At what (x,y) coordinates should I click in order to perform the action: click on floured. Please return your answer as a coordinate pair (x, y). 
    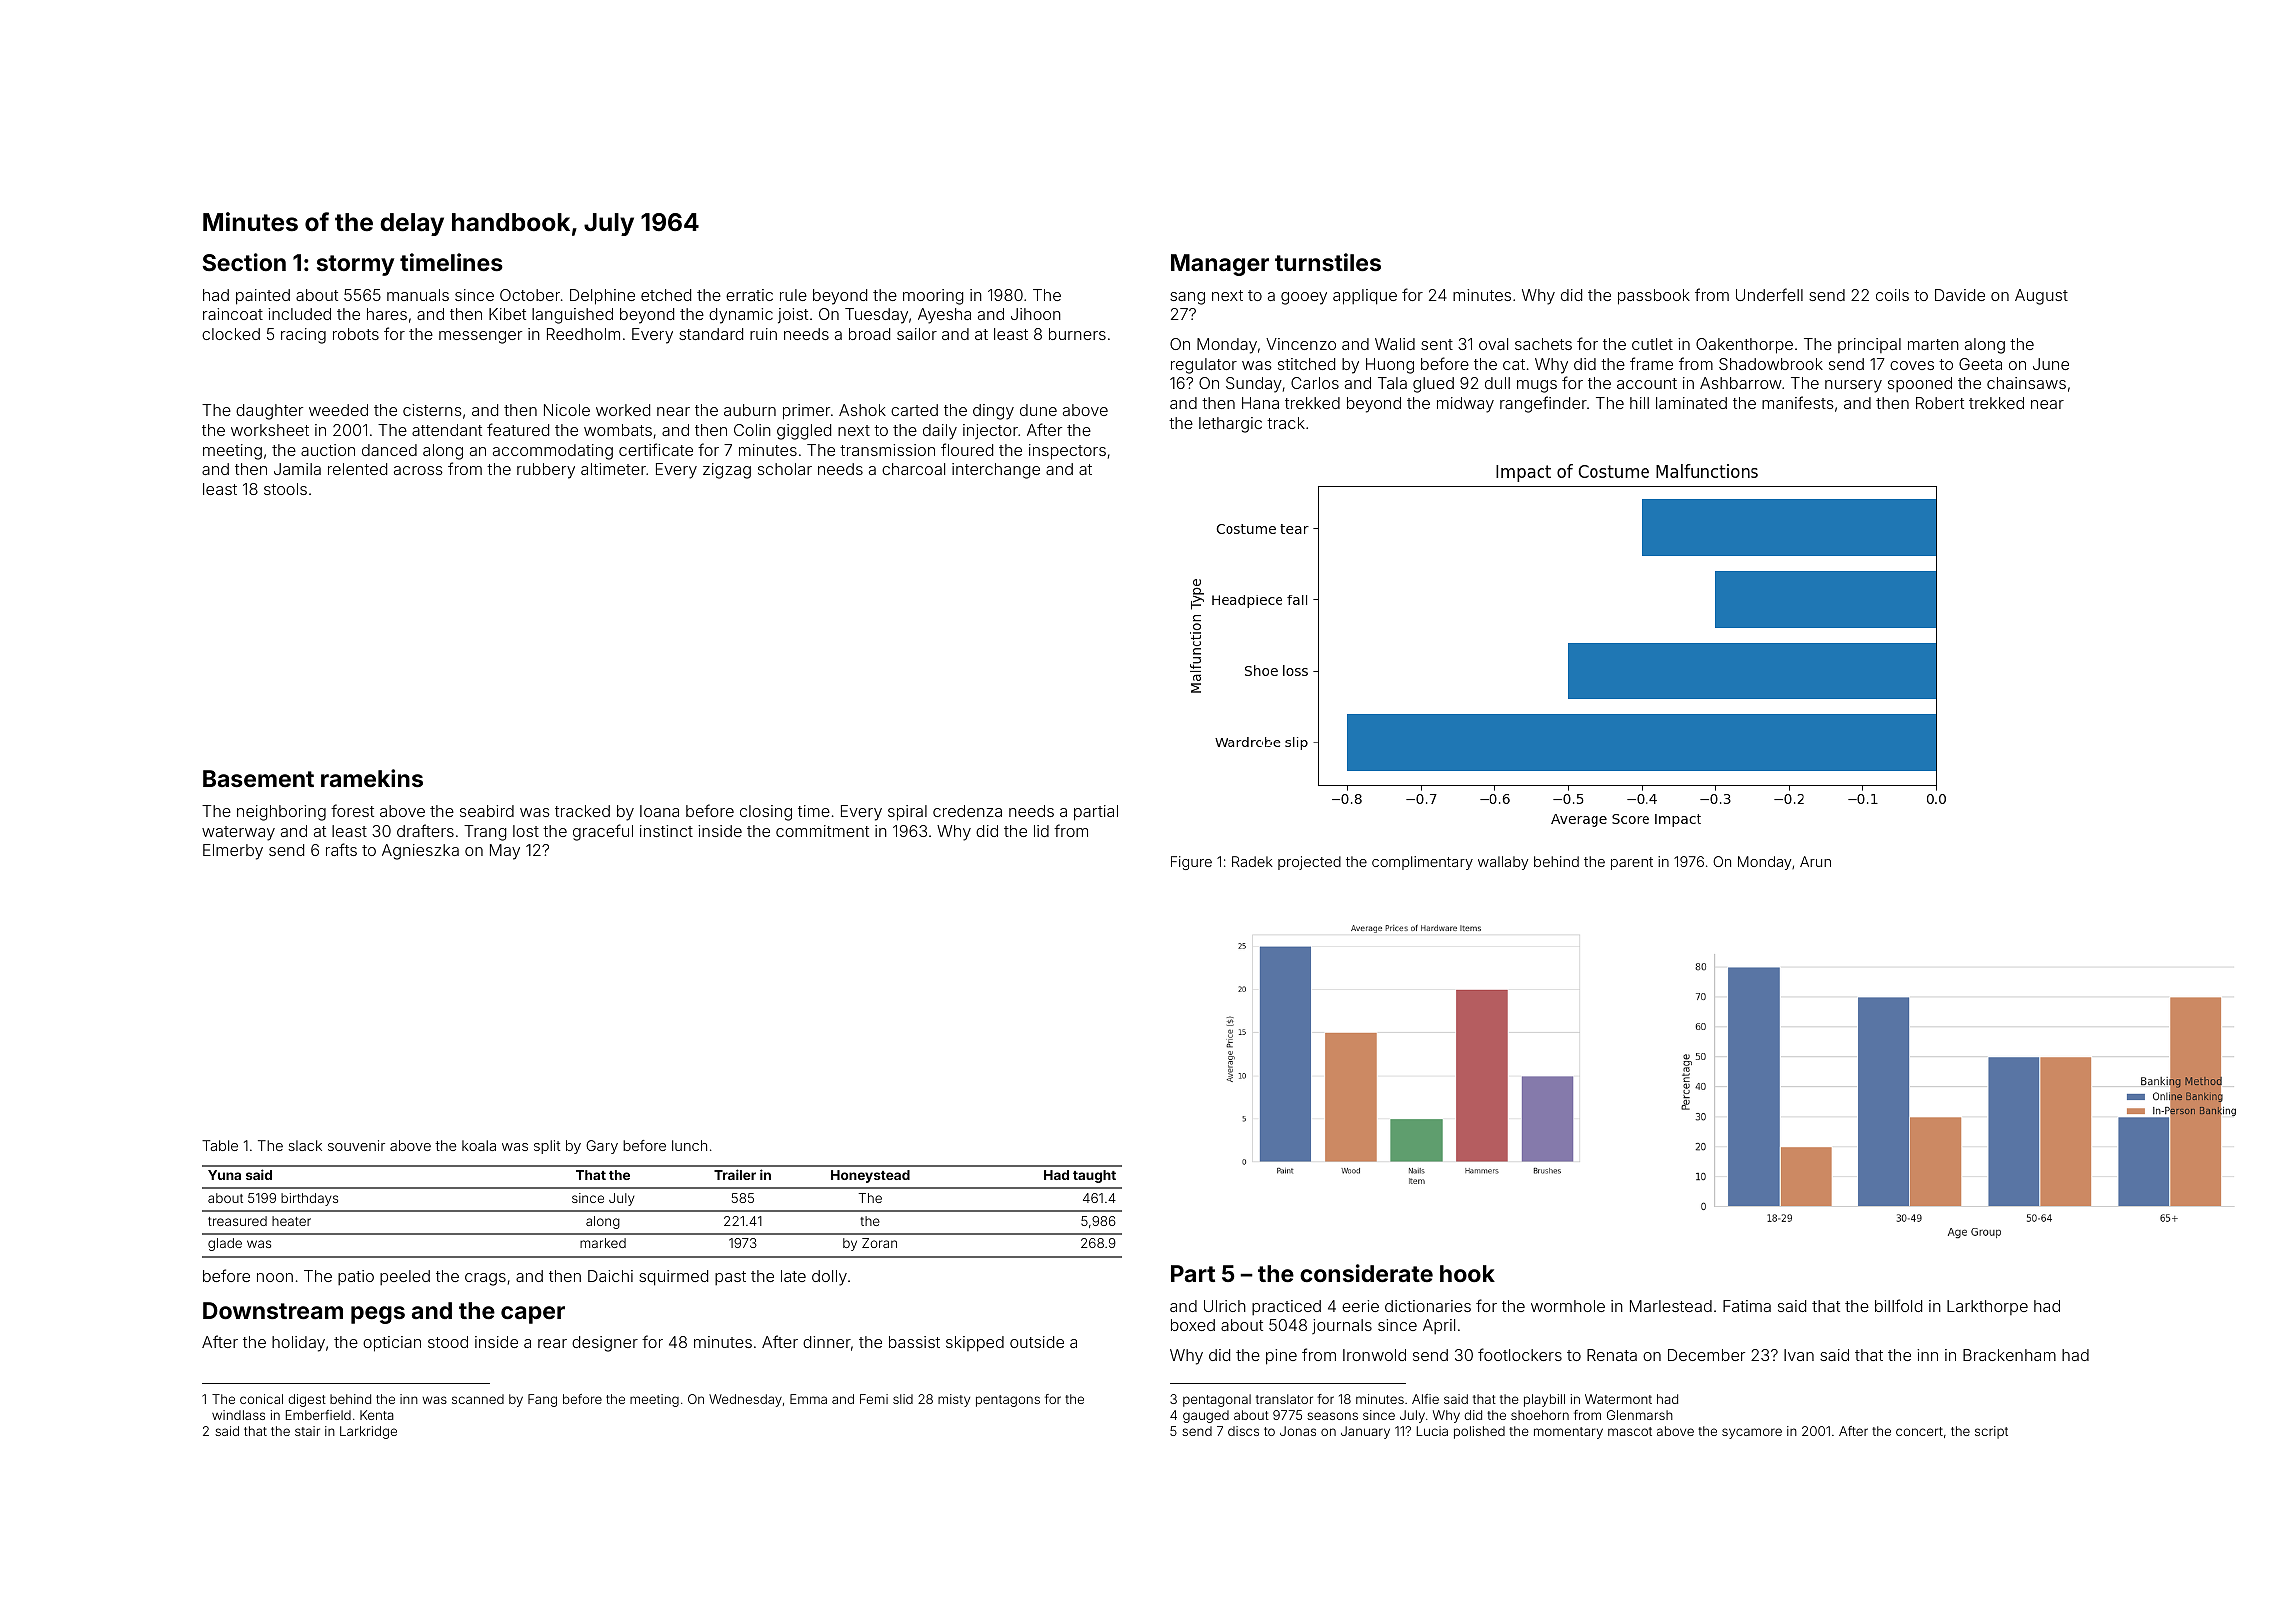
    Looking at the image, I should click on (967, 449).
